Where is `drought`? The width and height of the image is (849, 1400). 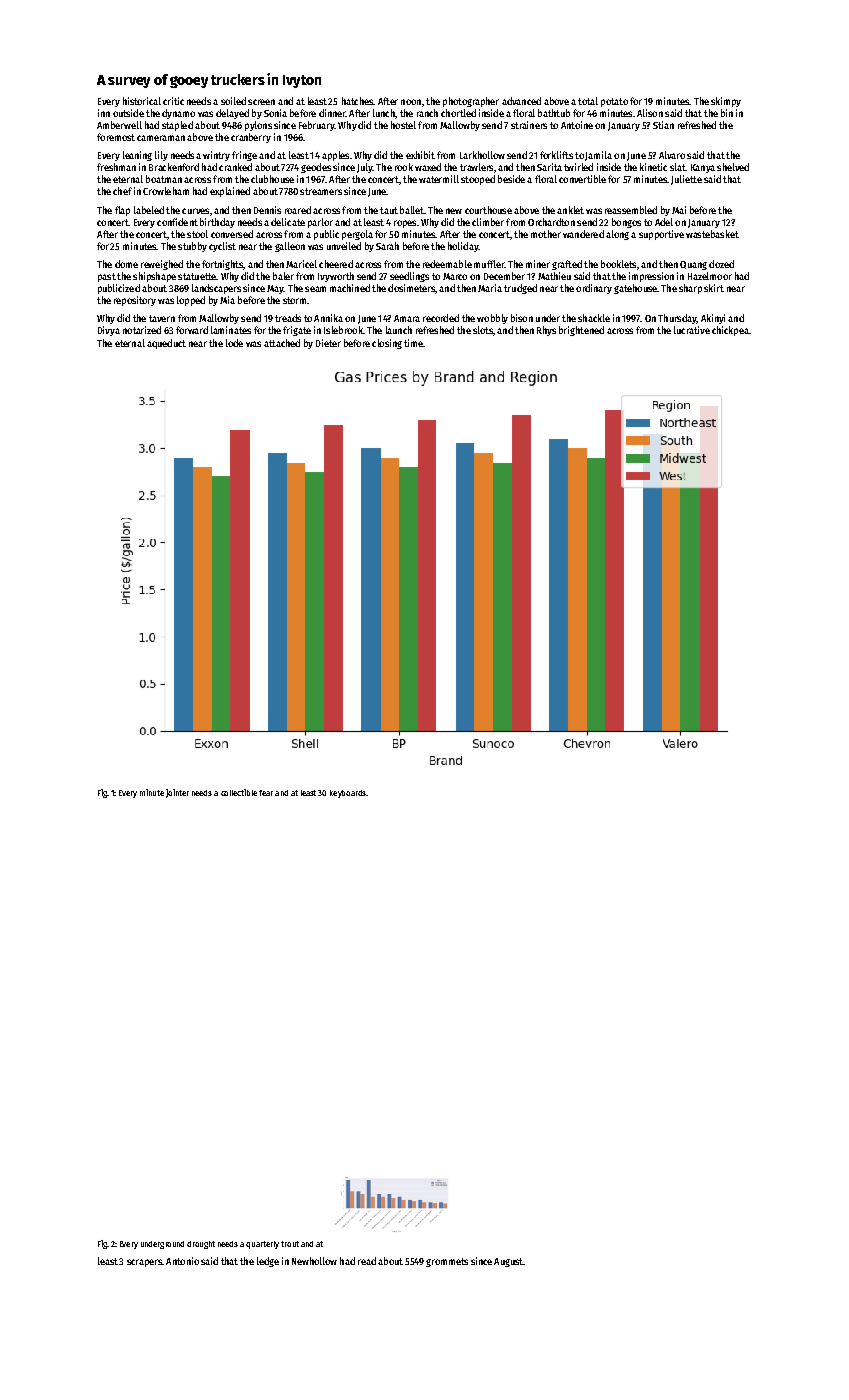
drought is located at coordinates (201, 1245).
